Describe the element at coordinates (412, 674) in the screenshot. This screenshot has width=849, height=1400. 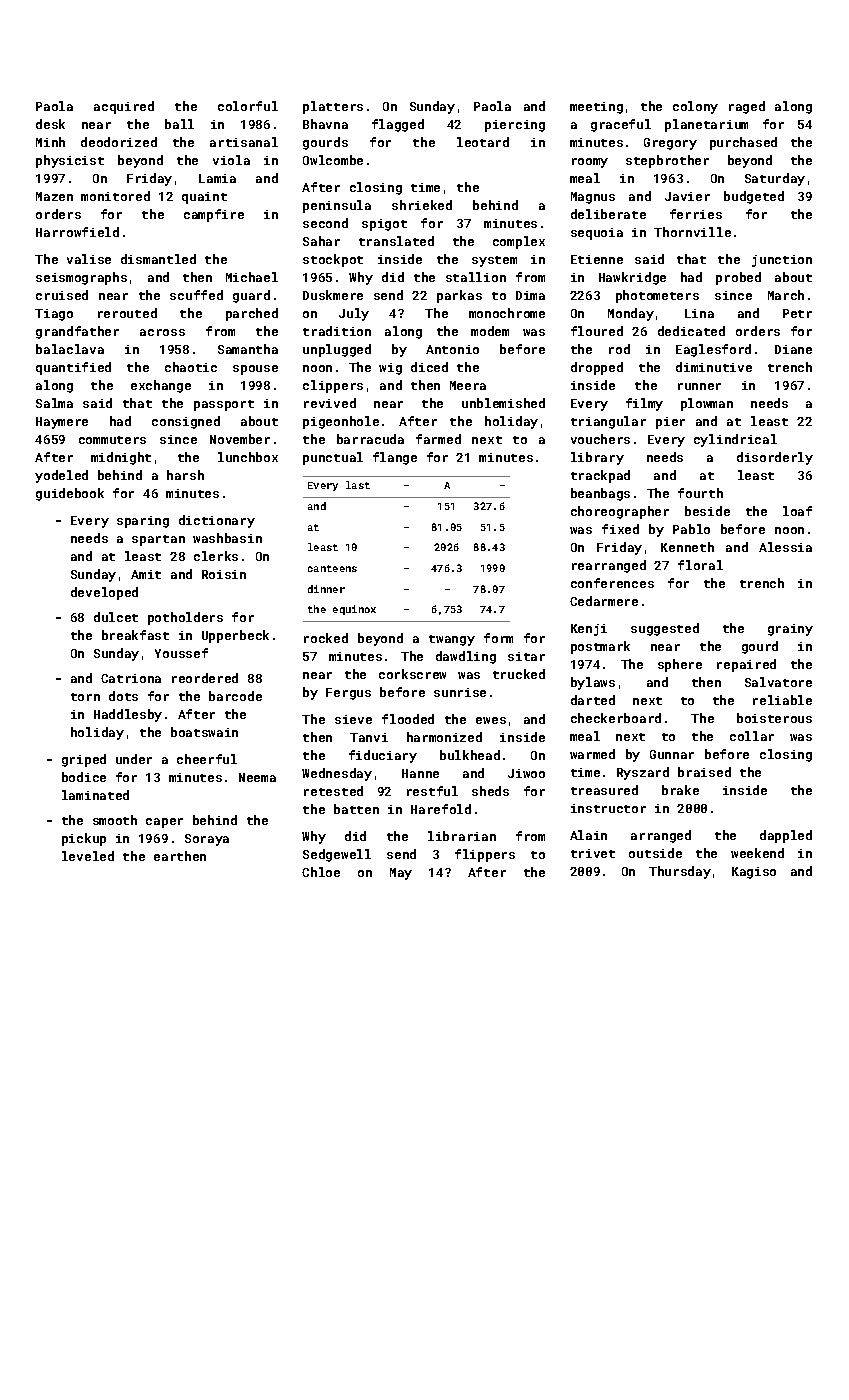
I see `corkscrew` at that location.
